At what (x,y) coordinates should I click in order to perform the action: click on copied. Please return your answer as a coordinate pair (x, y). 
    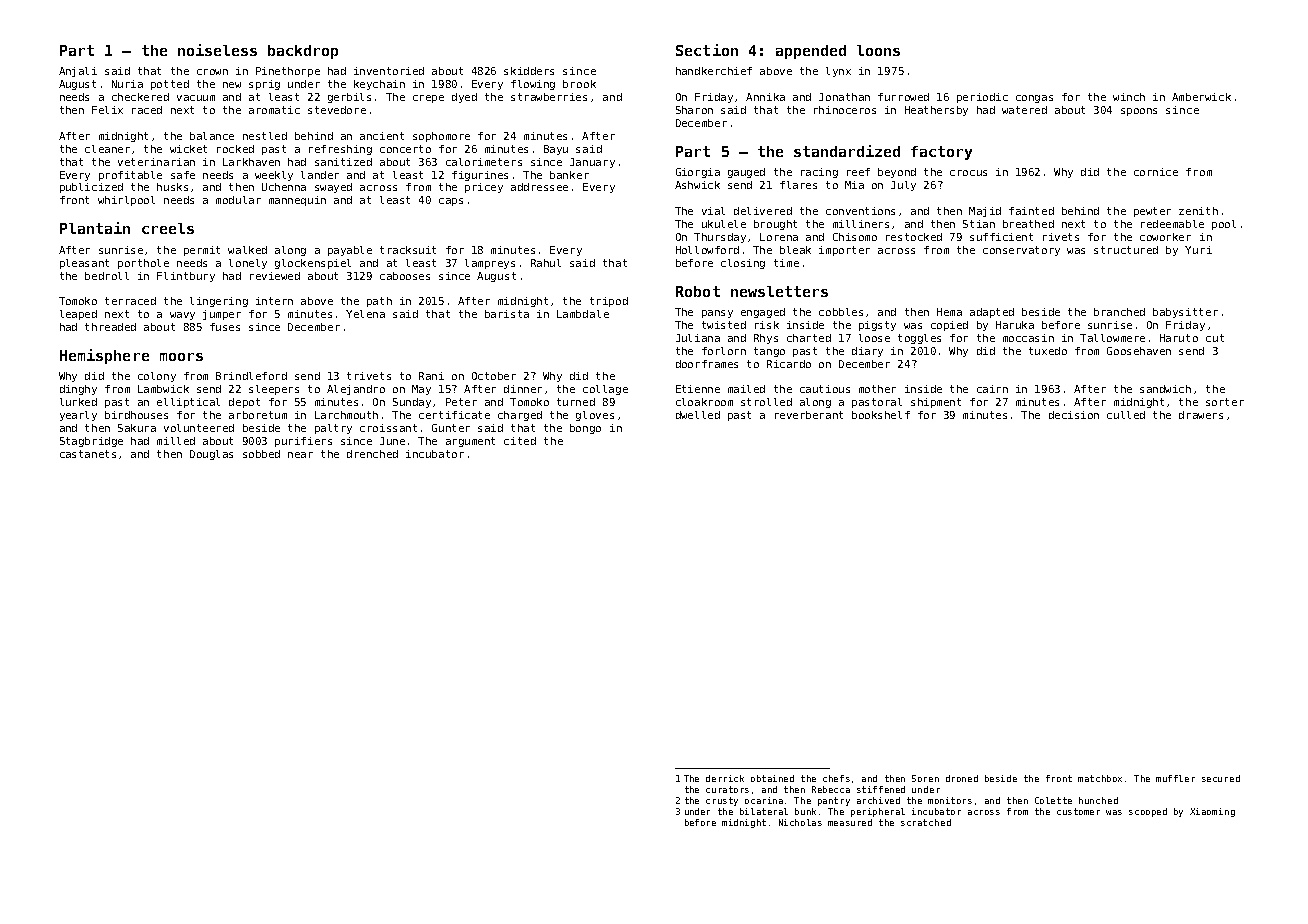
    Looking at the image, I should click on (949, 326).
